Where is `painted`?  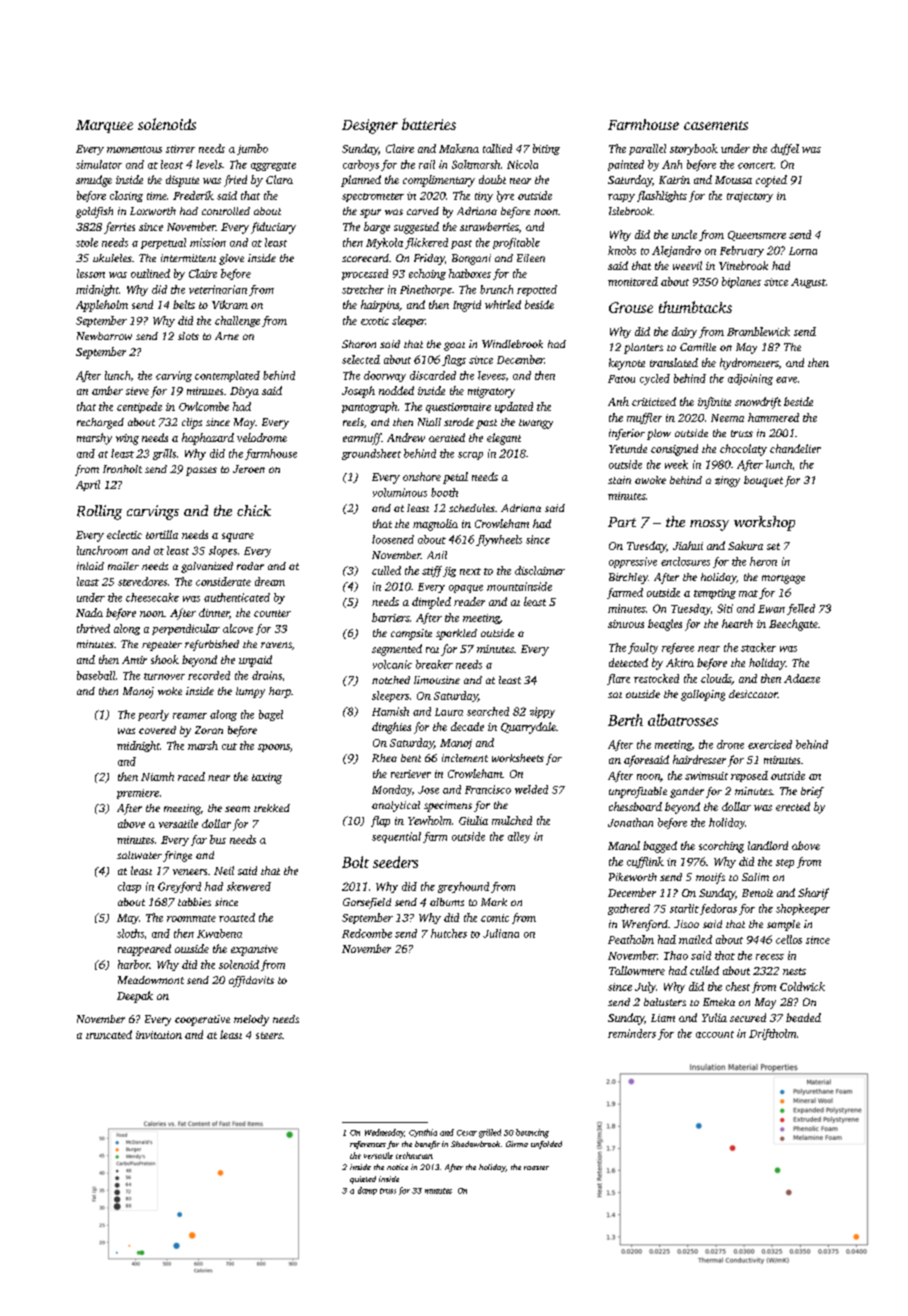 painted is located at coordinates (626, 165).
